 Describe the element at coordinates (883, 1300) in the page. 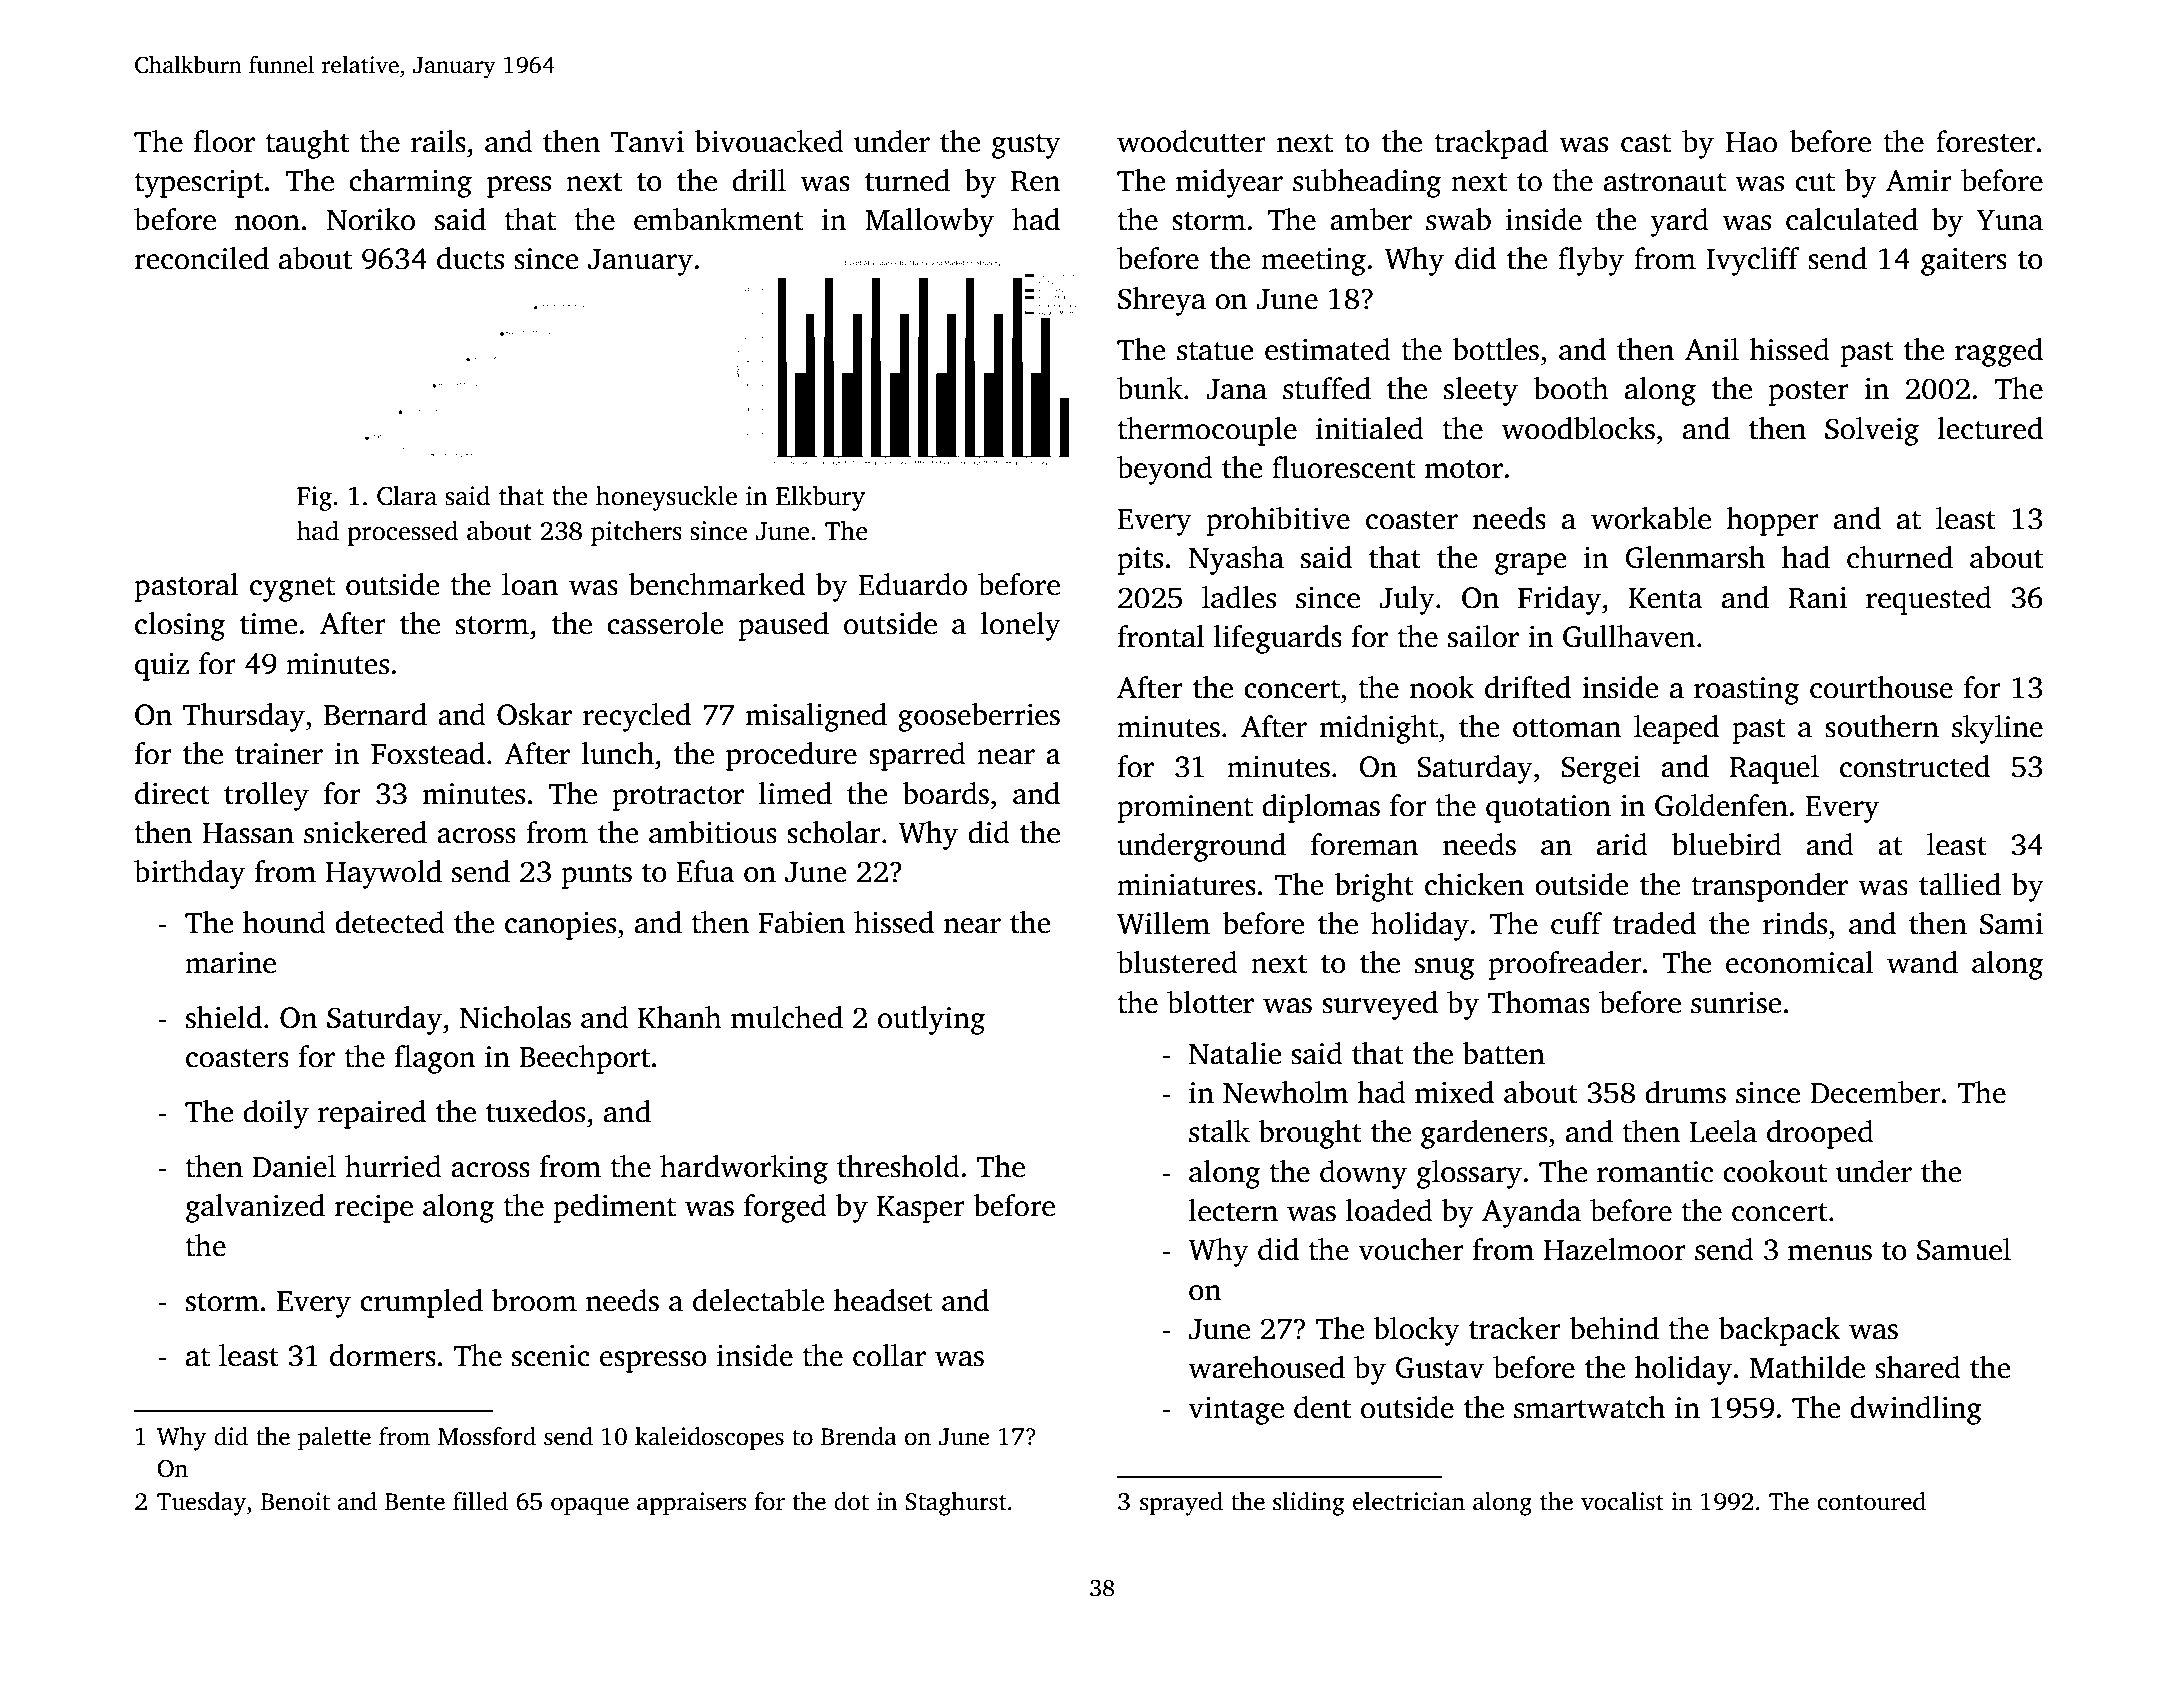

I see `headset` at that location.
